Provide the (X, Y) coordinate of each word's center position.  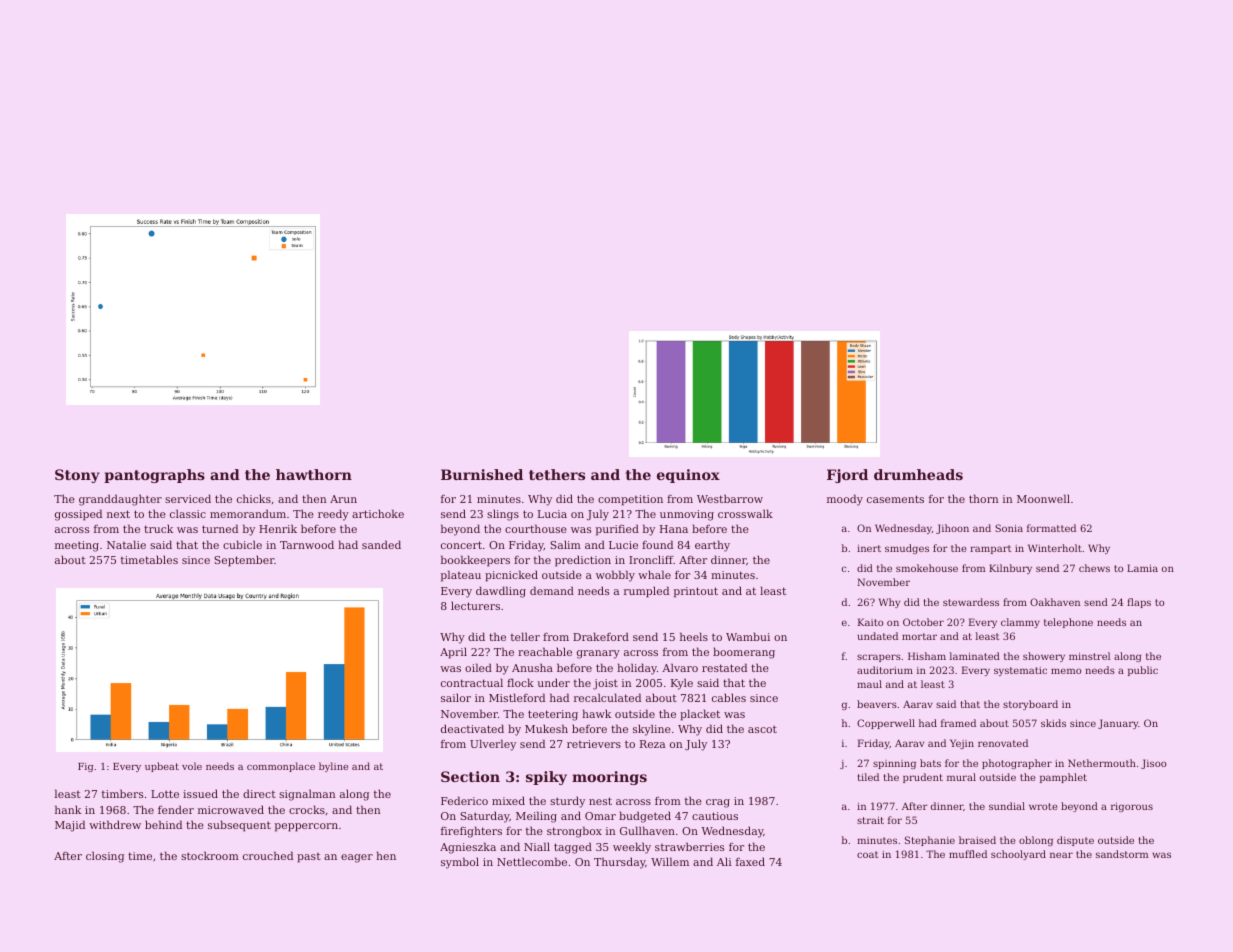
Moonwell (1043, 498)
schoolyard (1018, 855)
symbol (460, 863)
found (657, 544)
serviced (188, 498)
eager (357, 858)
